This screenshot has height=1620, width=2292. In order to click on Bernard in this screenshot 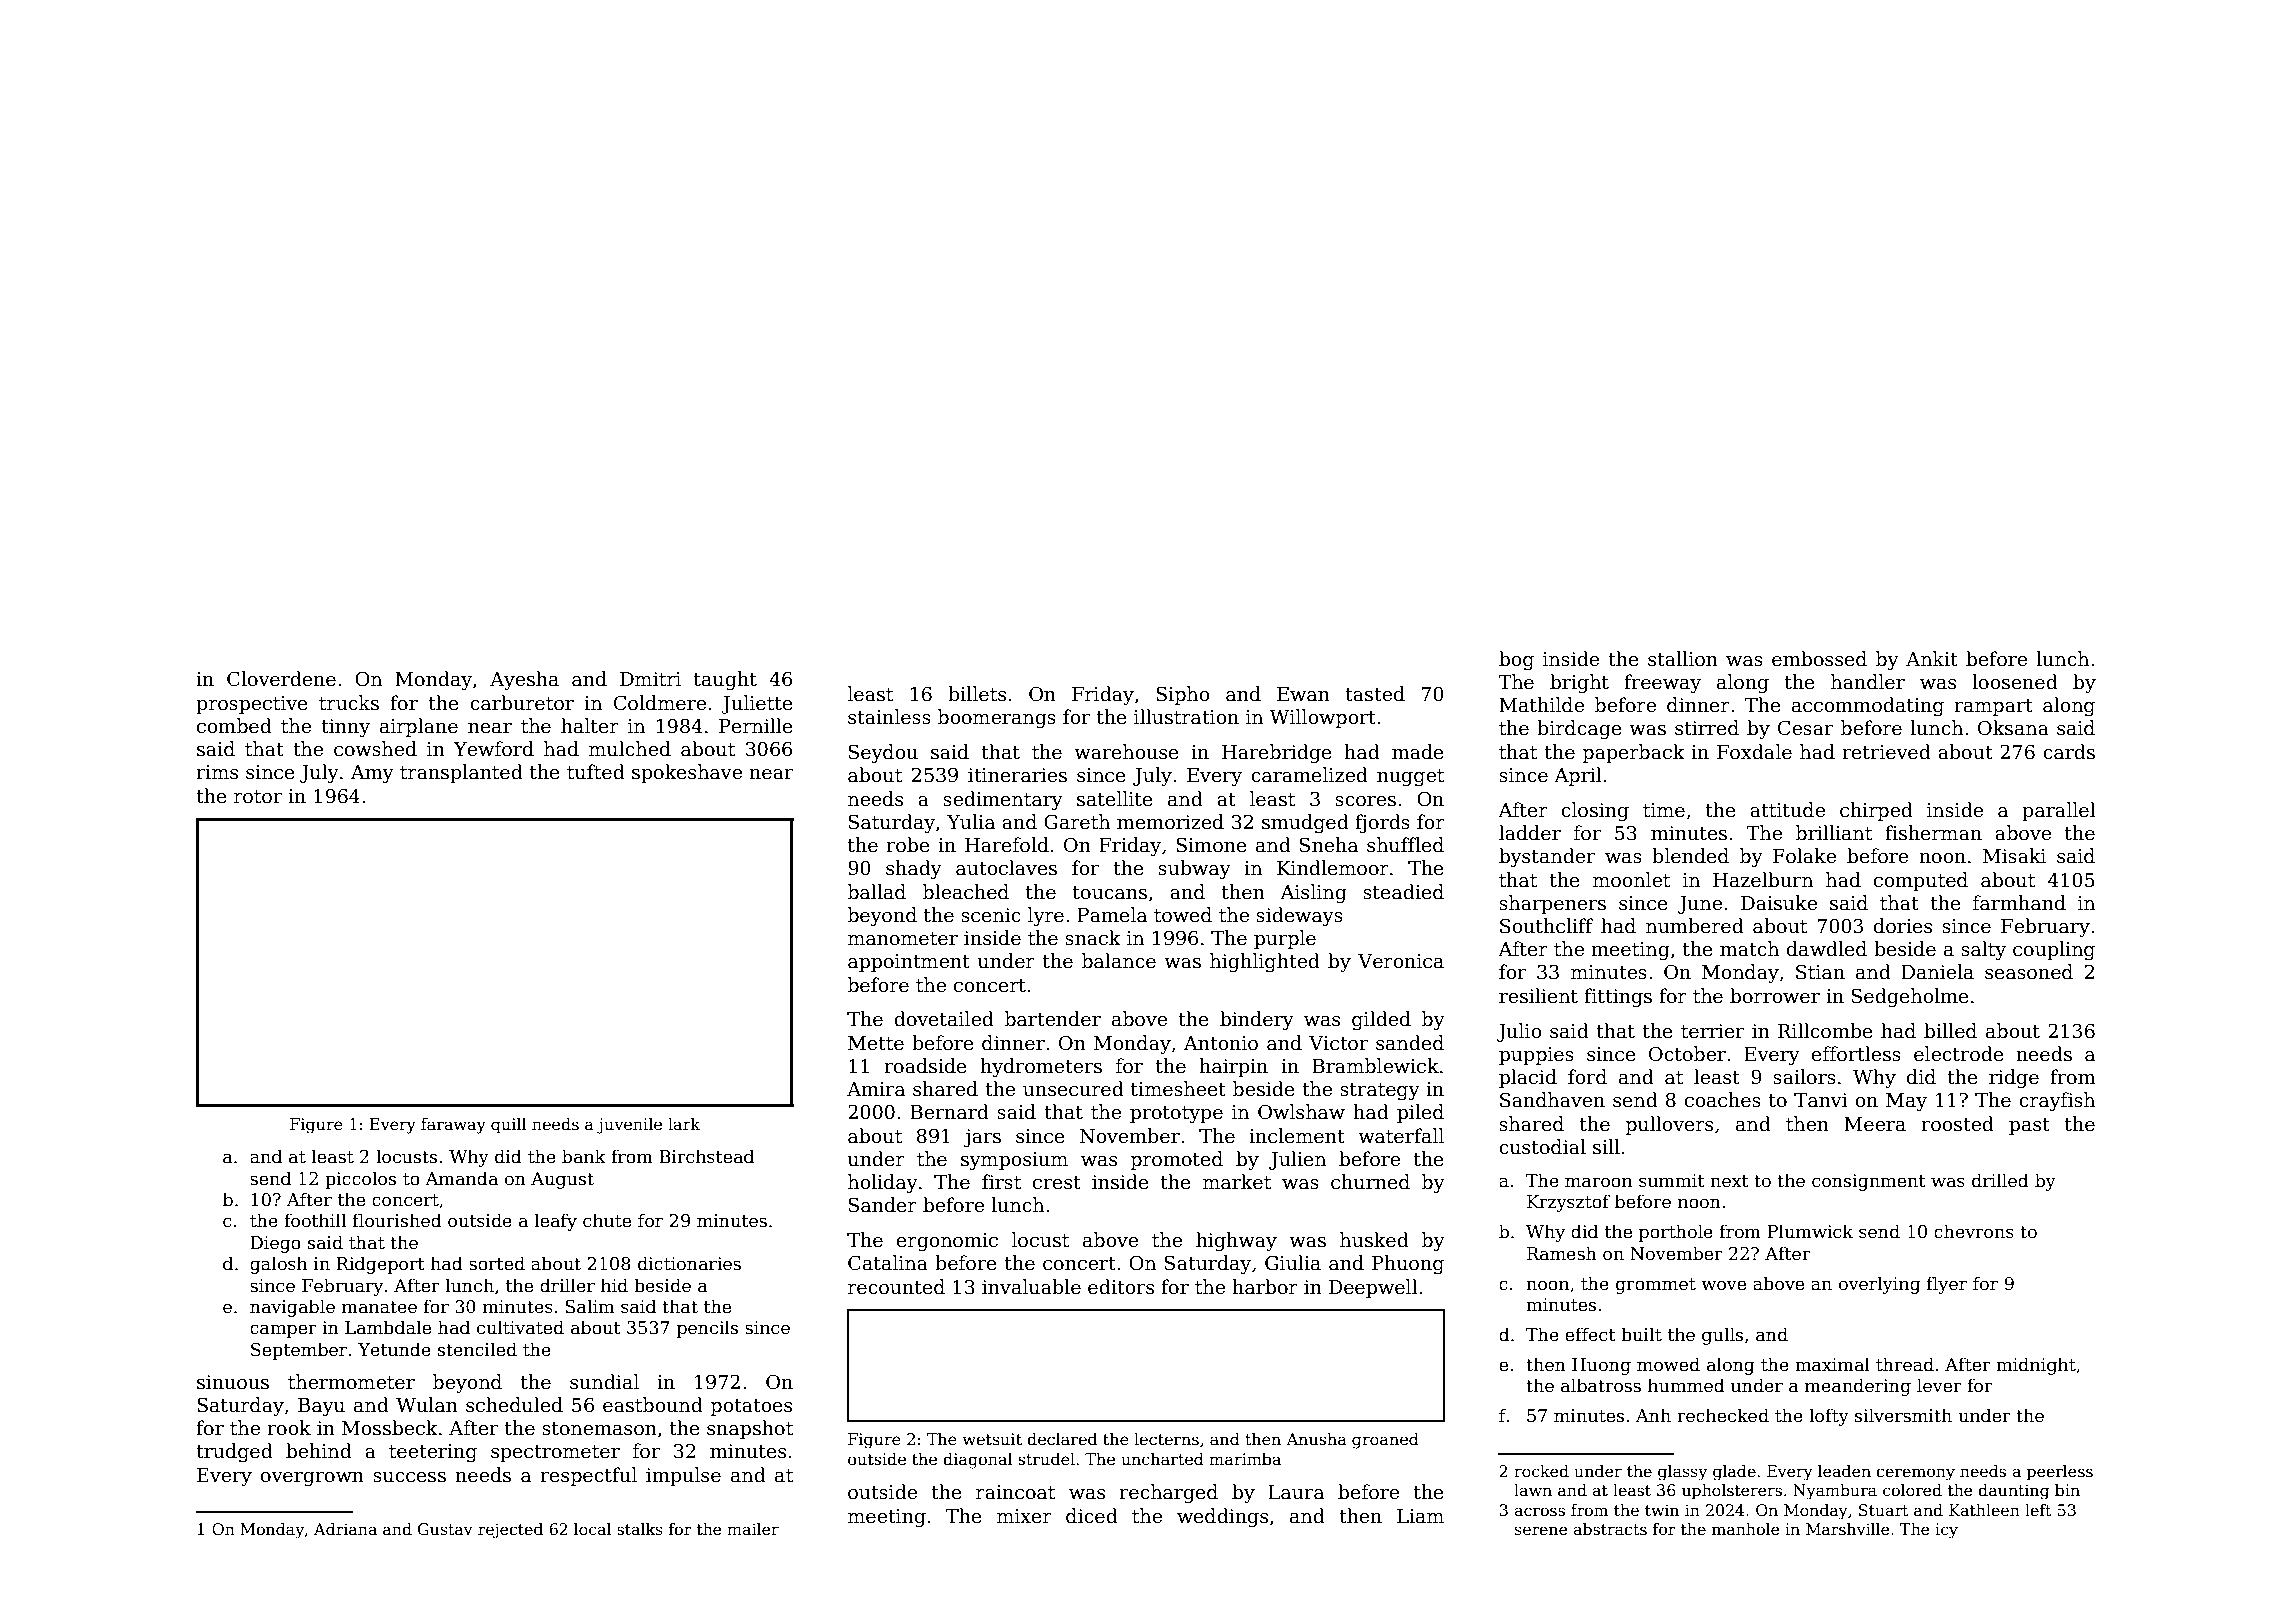, I will do `click(949, 1112)`.
